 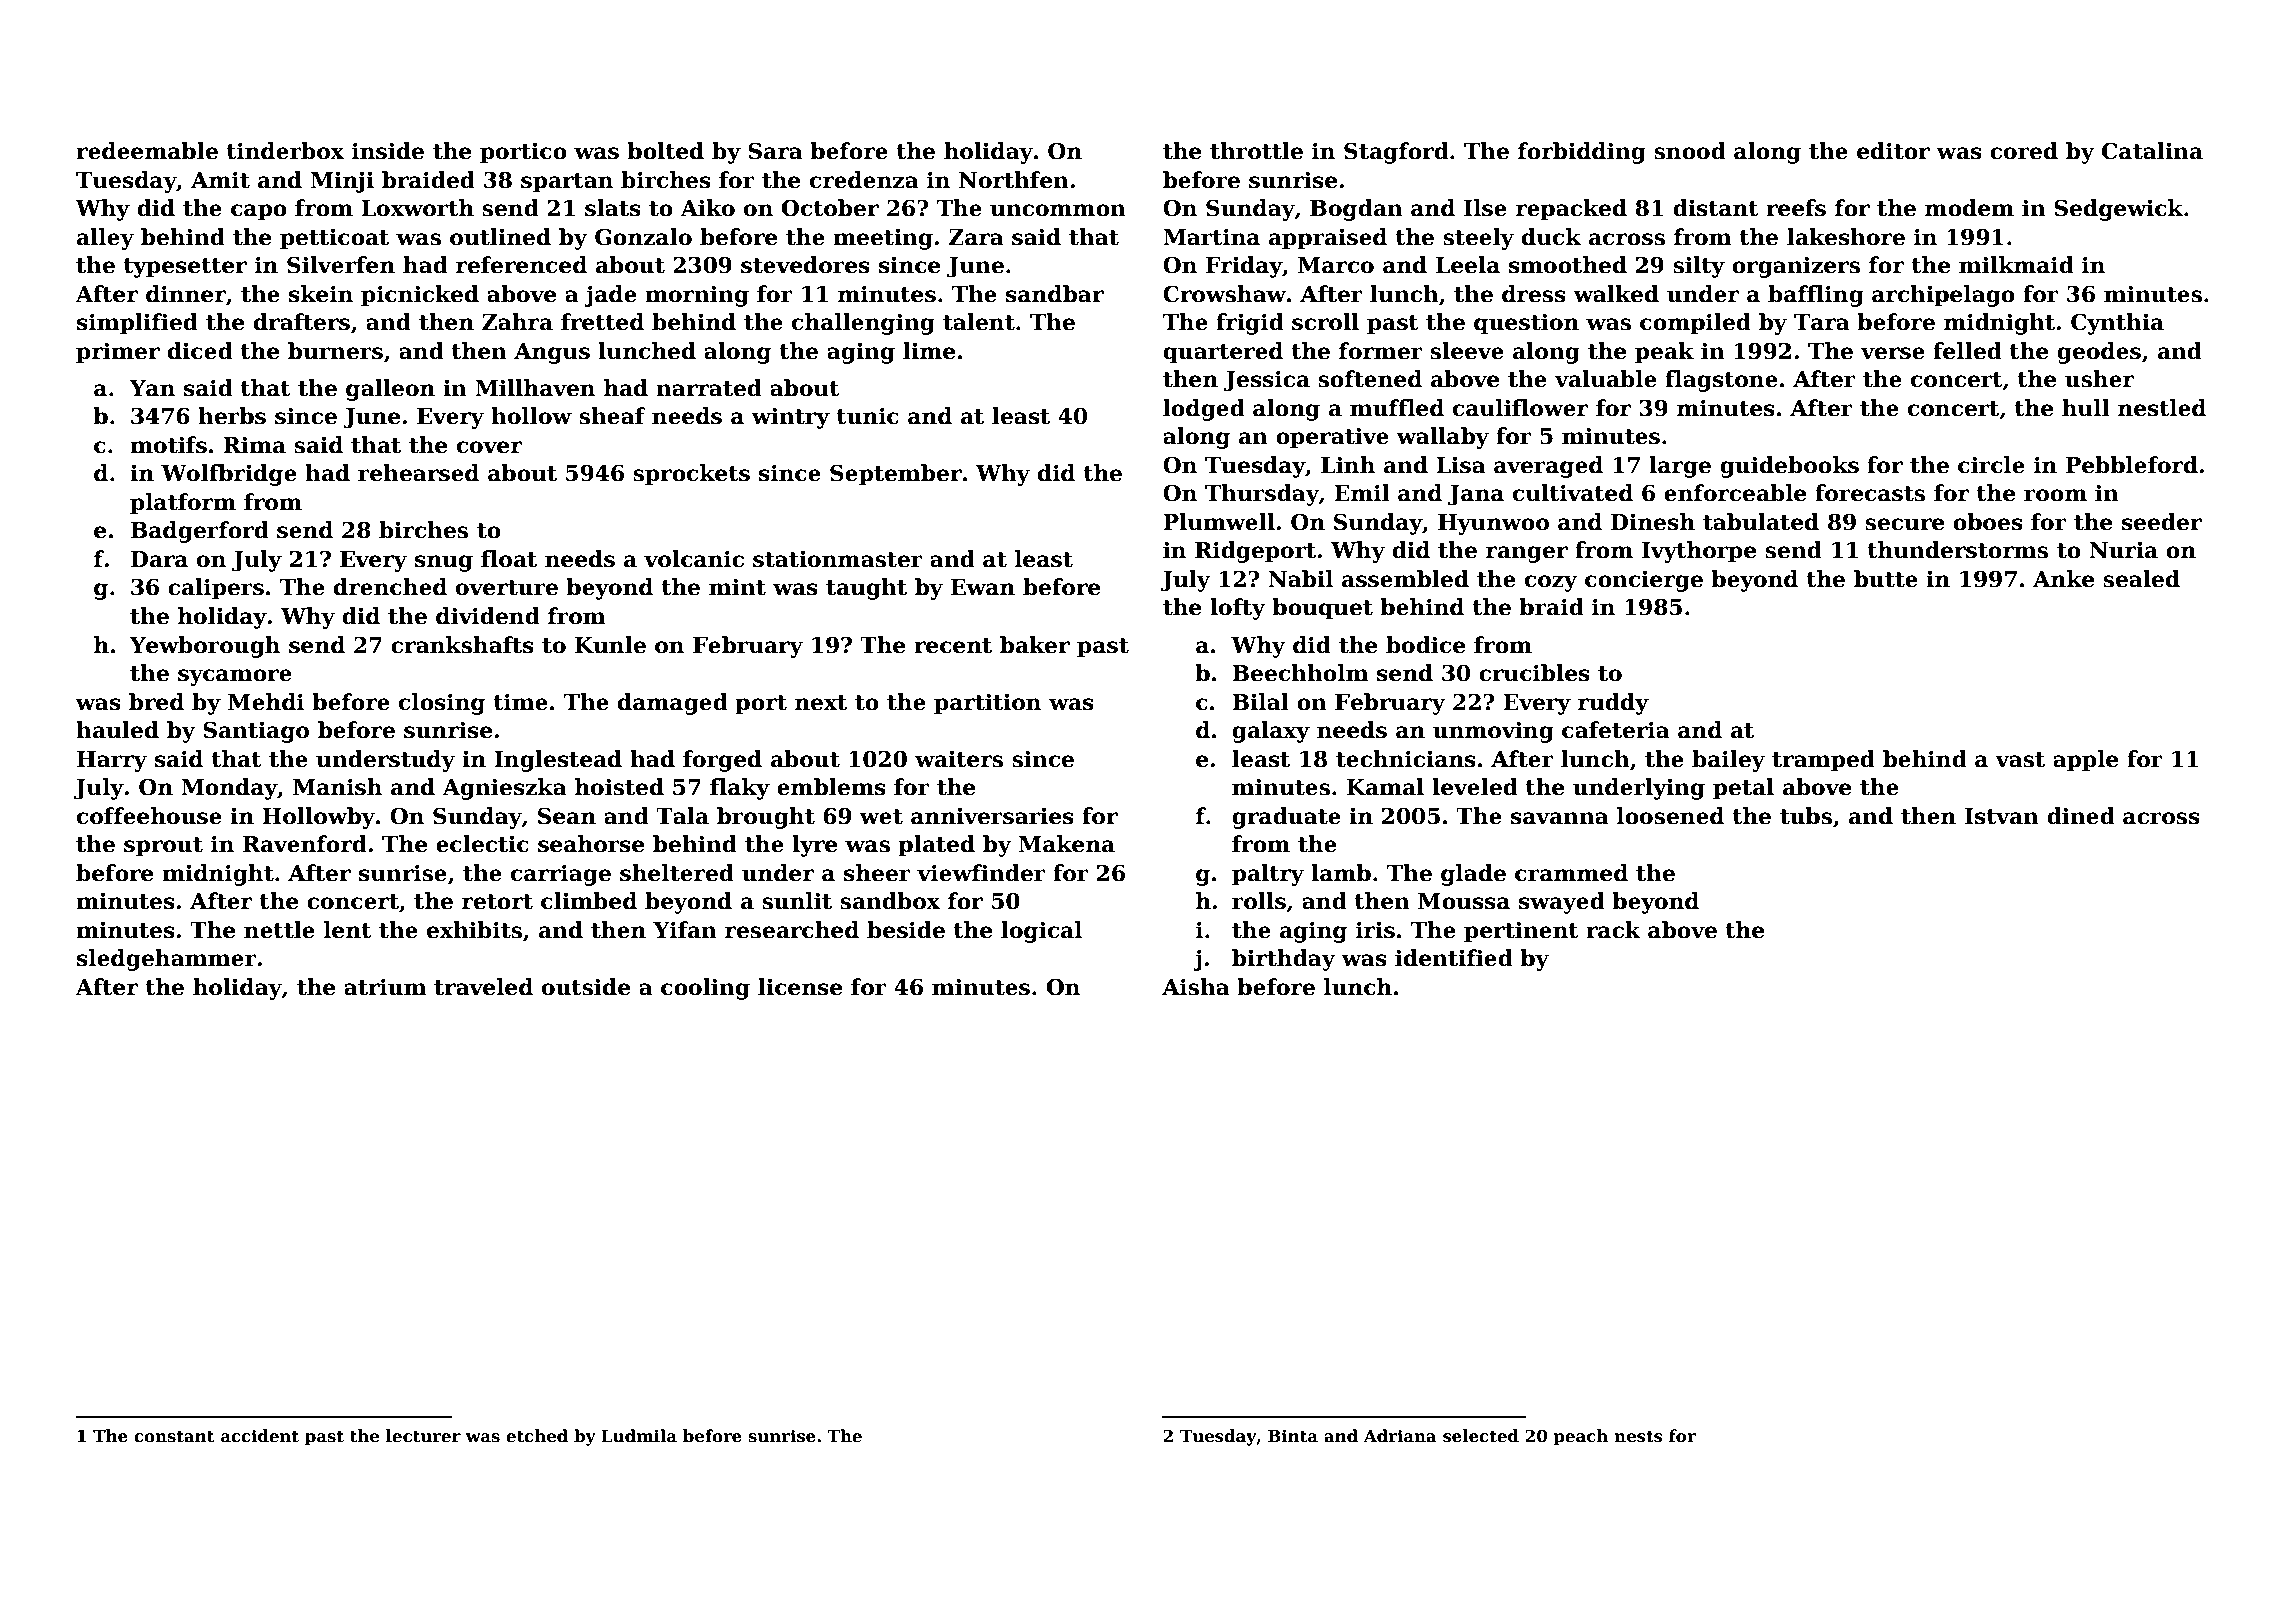 I want to click on Northfen, so click(x=1014, y=180).
